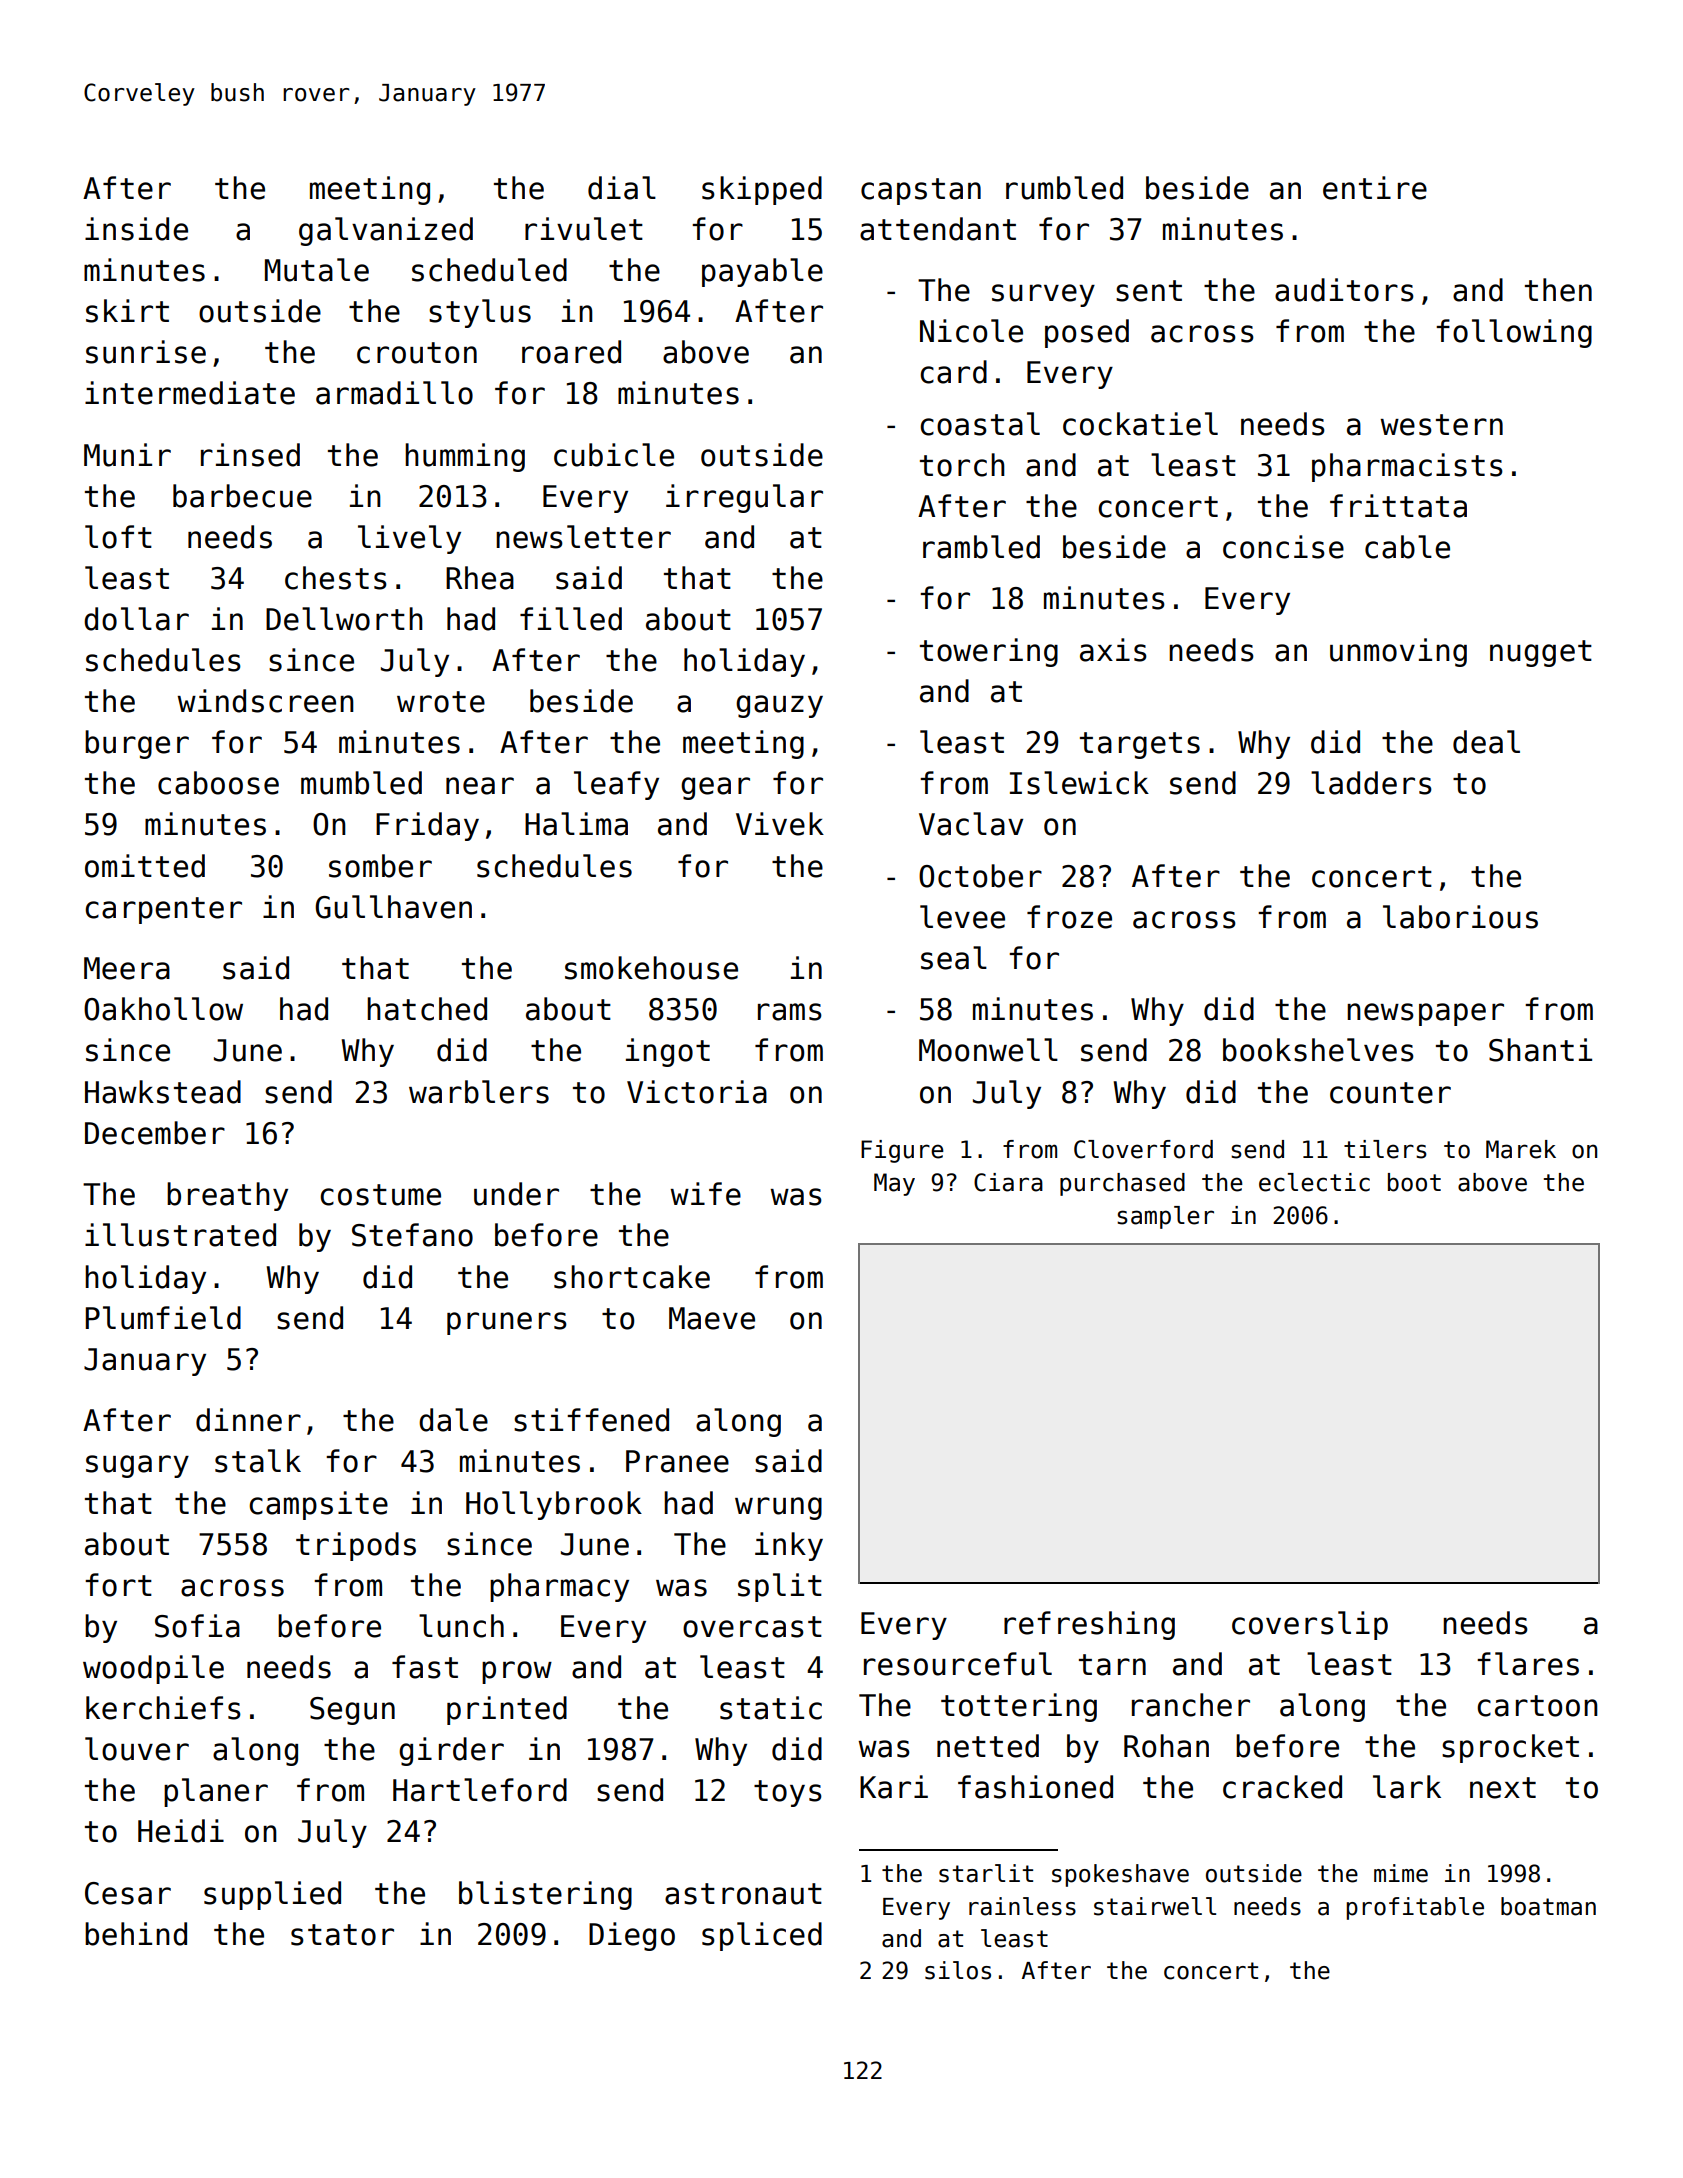 This image has width=1683, height=2178. I want to click on inside, so click(136, 229).
